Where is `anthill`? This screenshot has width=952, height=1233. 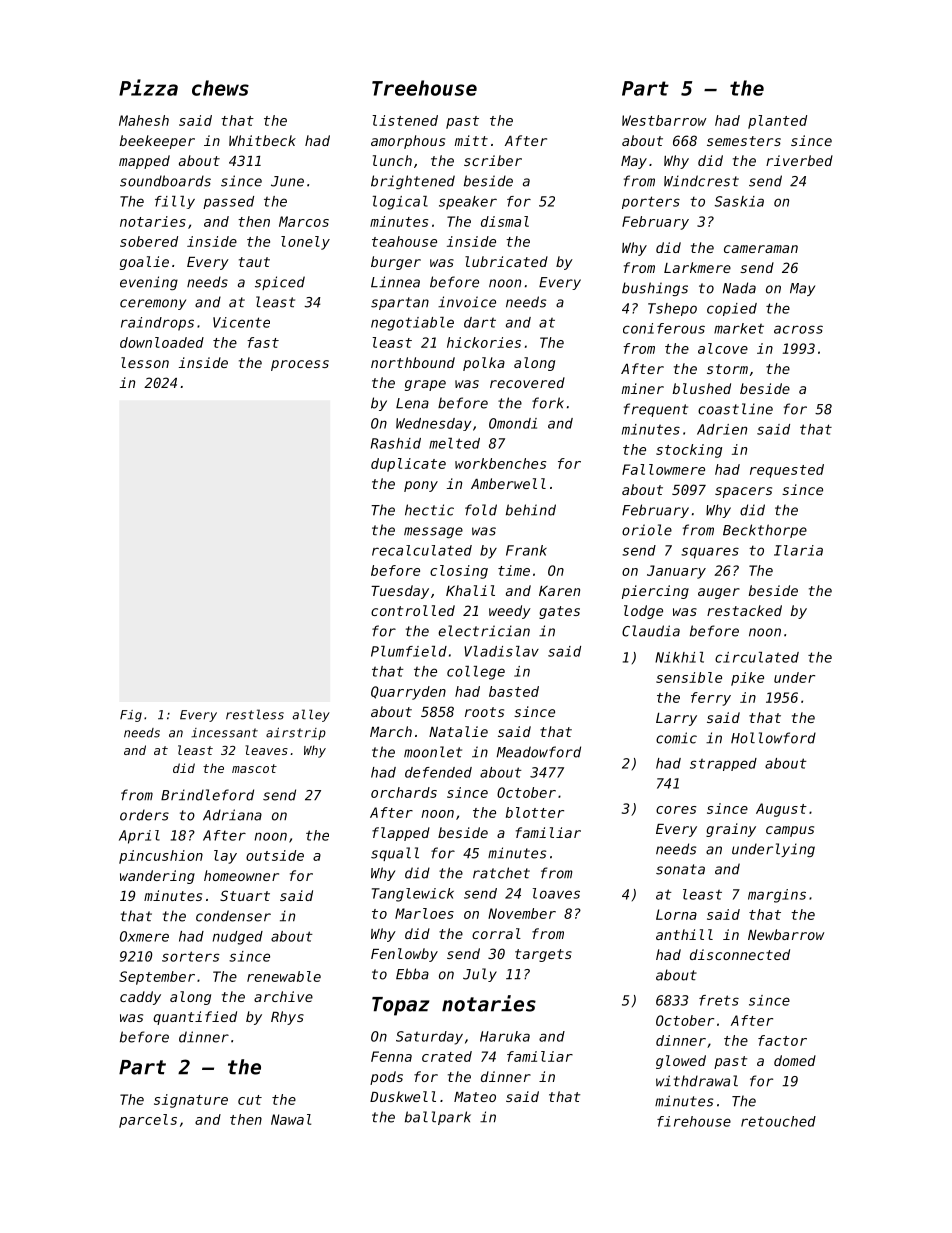
anthill is located at coordinates (684, 934).
